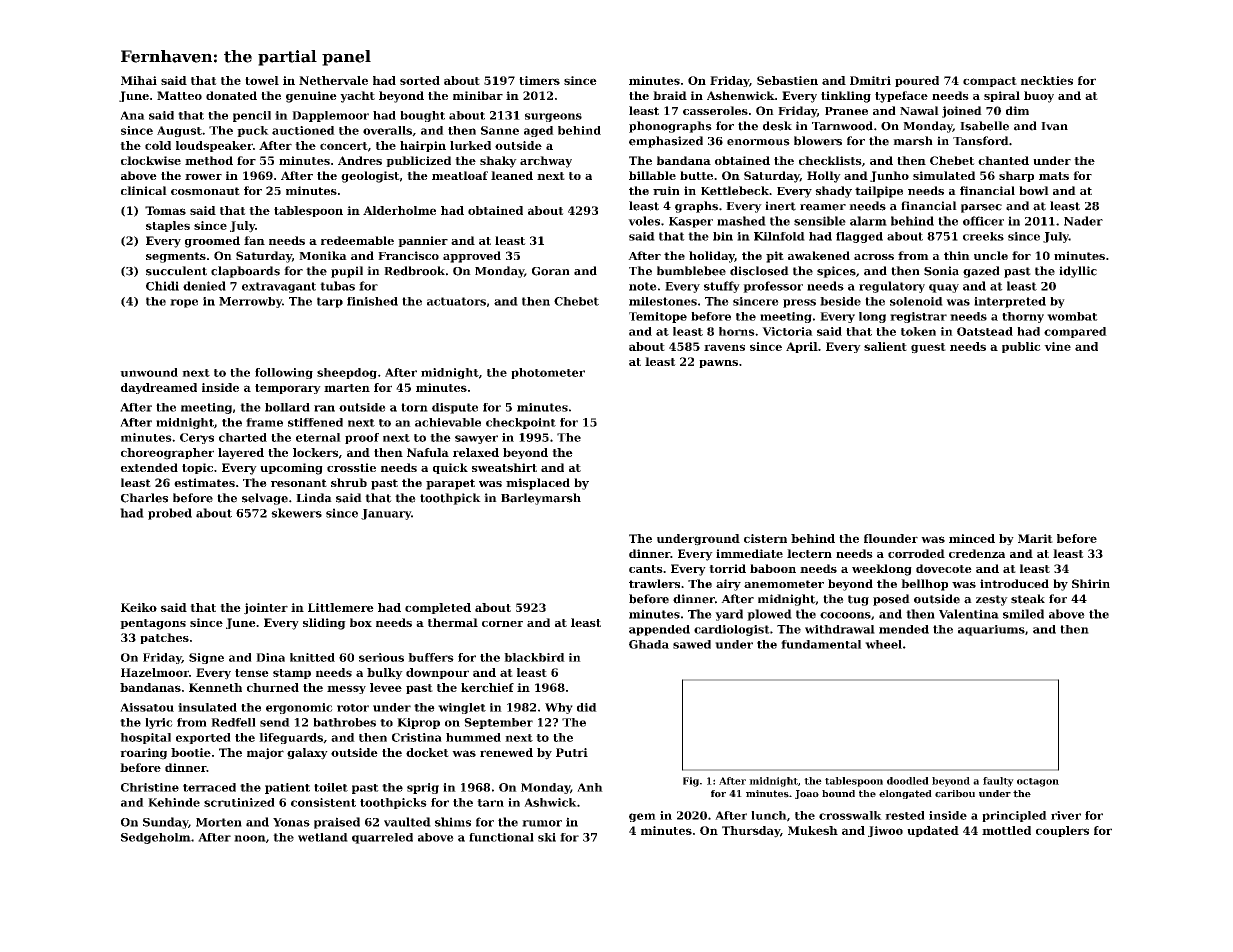  Describe the element at coordinates (838, 794) in the document. I see `bound` at that location.
